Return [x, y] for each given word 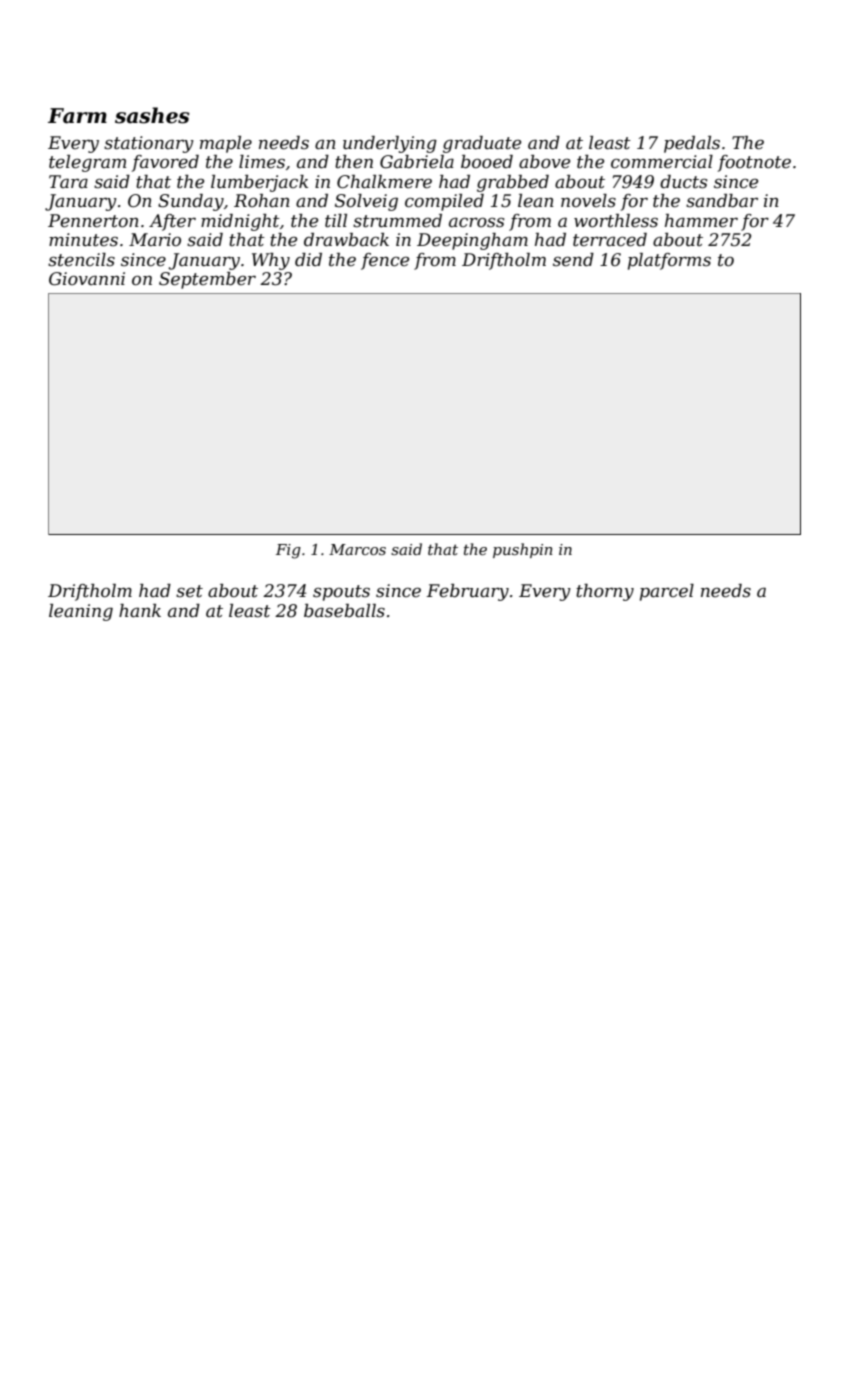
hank [140, 610]
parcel [667, 592]
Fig [288, 551]
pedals [692, 144]
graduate [482, 144]
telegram [87, 163]
